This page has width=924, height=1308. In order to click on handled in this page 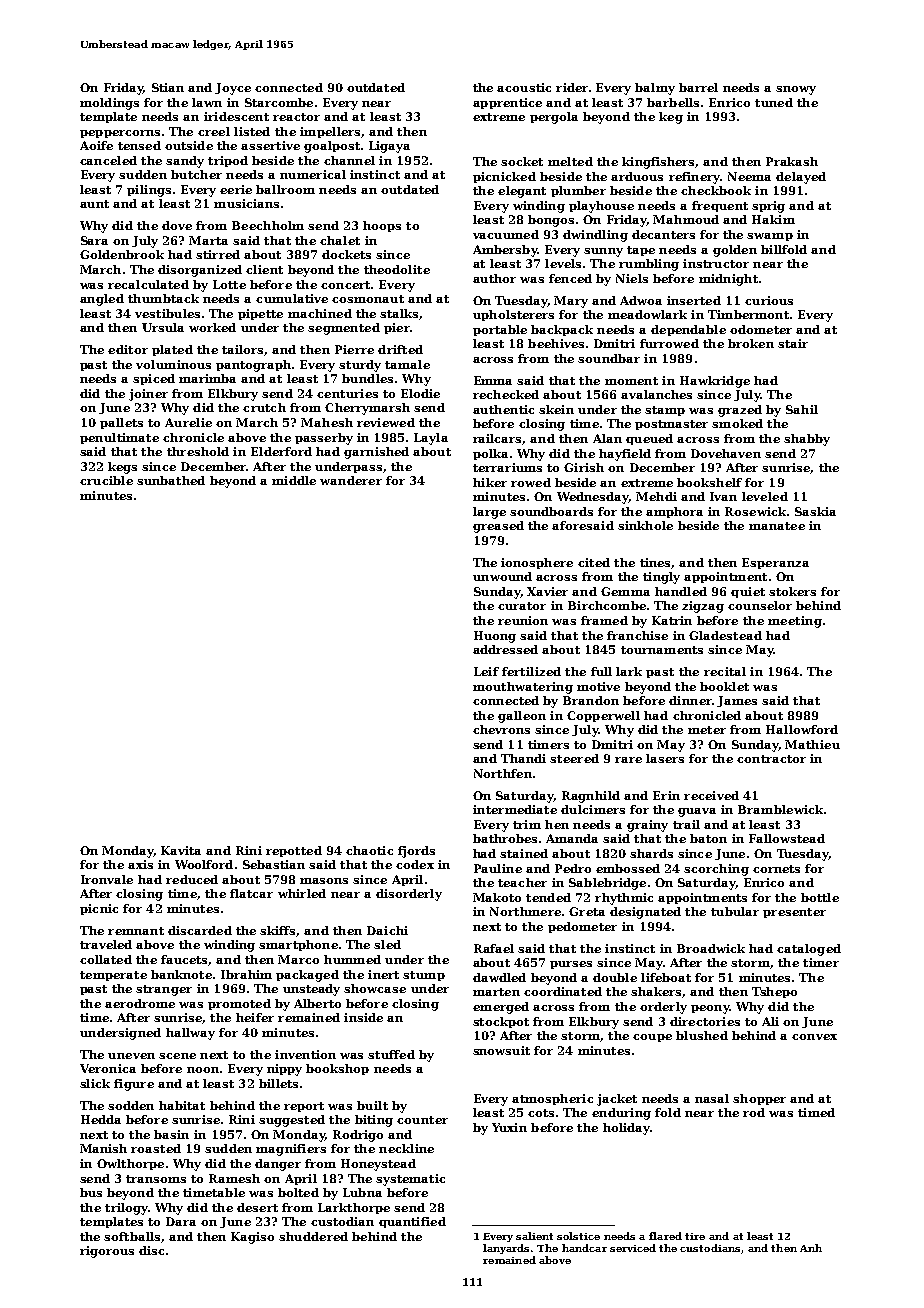, I will do `click(681, 591)`.
